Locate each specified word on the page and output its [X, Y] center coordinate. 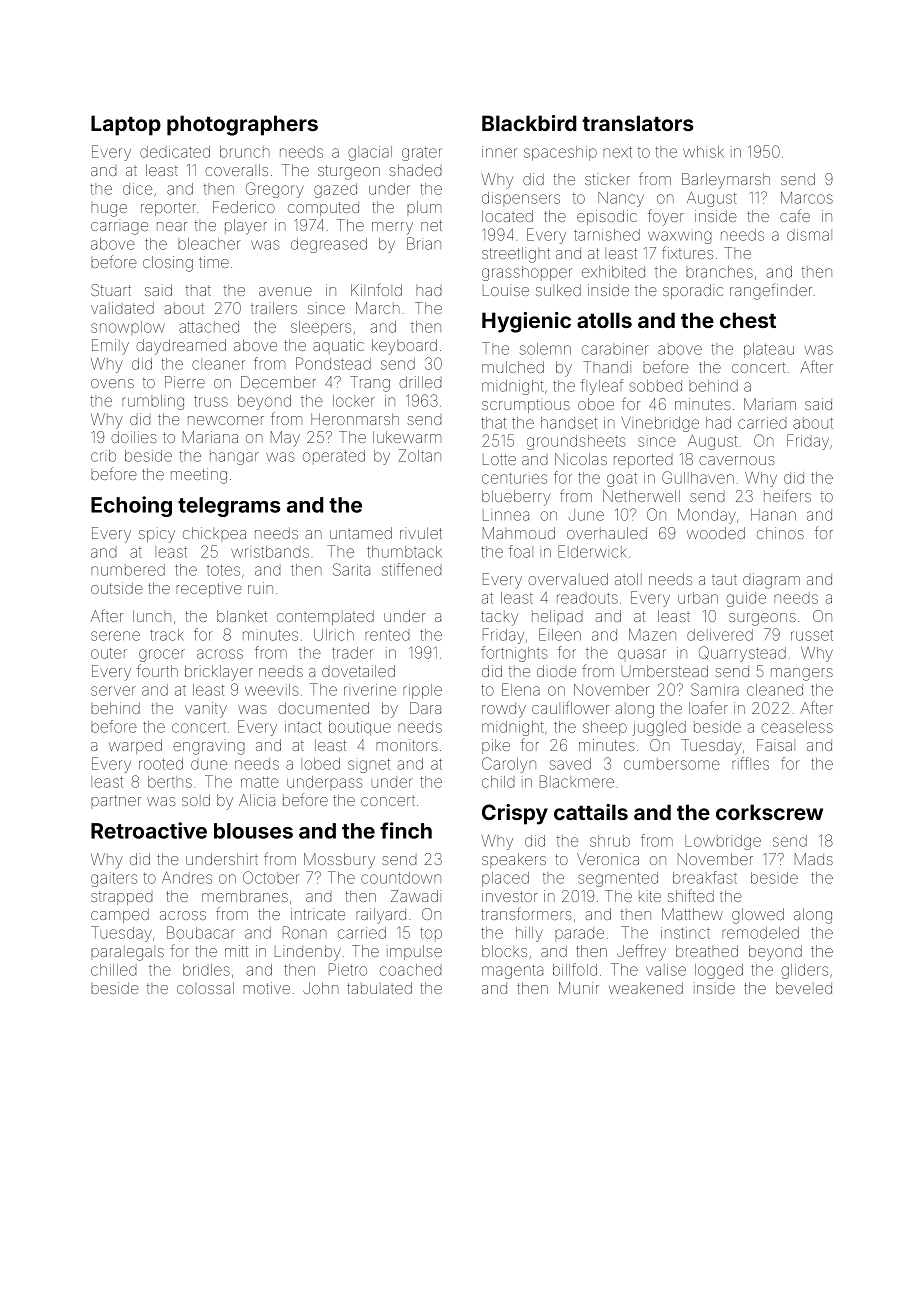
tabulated [379, 988]
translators [638, 123]
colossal [205, 988]
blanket [242, 616]
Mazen [652, 635]
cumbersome [672, 764]
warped [135, 746]
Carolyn [509, 765]
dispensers [521, 199]
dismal [809, 235]
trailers [274, 308]
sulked [558, 290]
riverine [370, 690]
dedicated [175, 152]
